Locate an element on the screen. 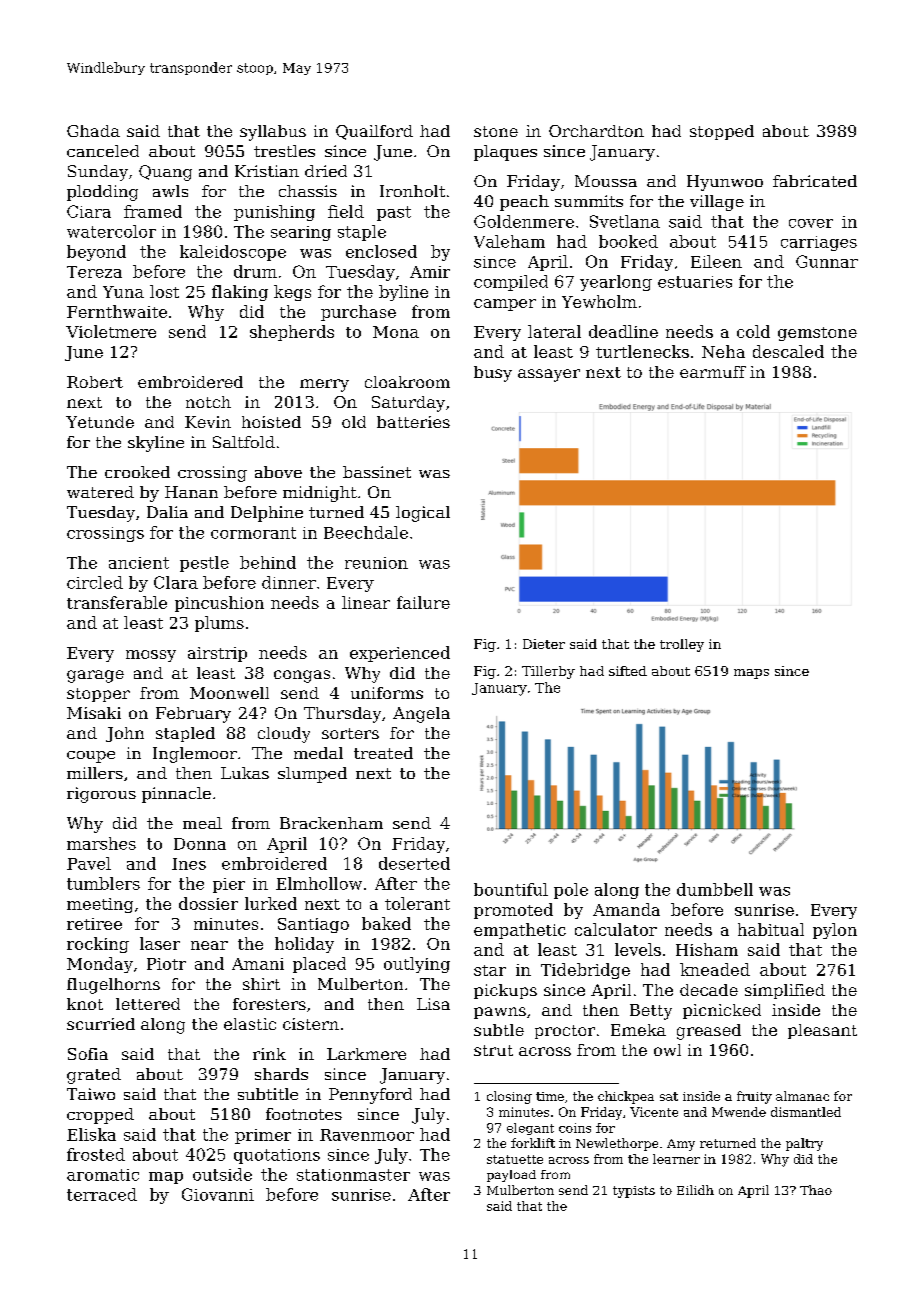 Image resolution: width=924 pixels, height=1308 pixels. Betty is located at coordinates (651, 1012).
